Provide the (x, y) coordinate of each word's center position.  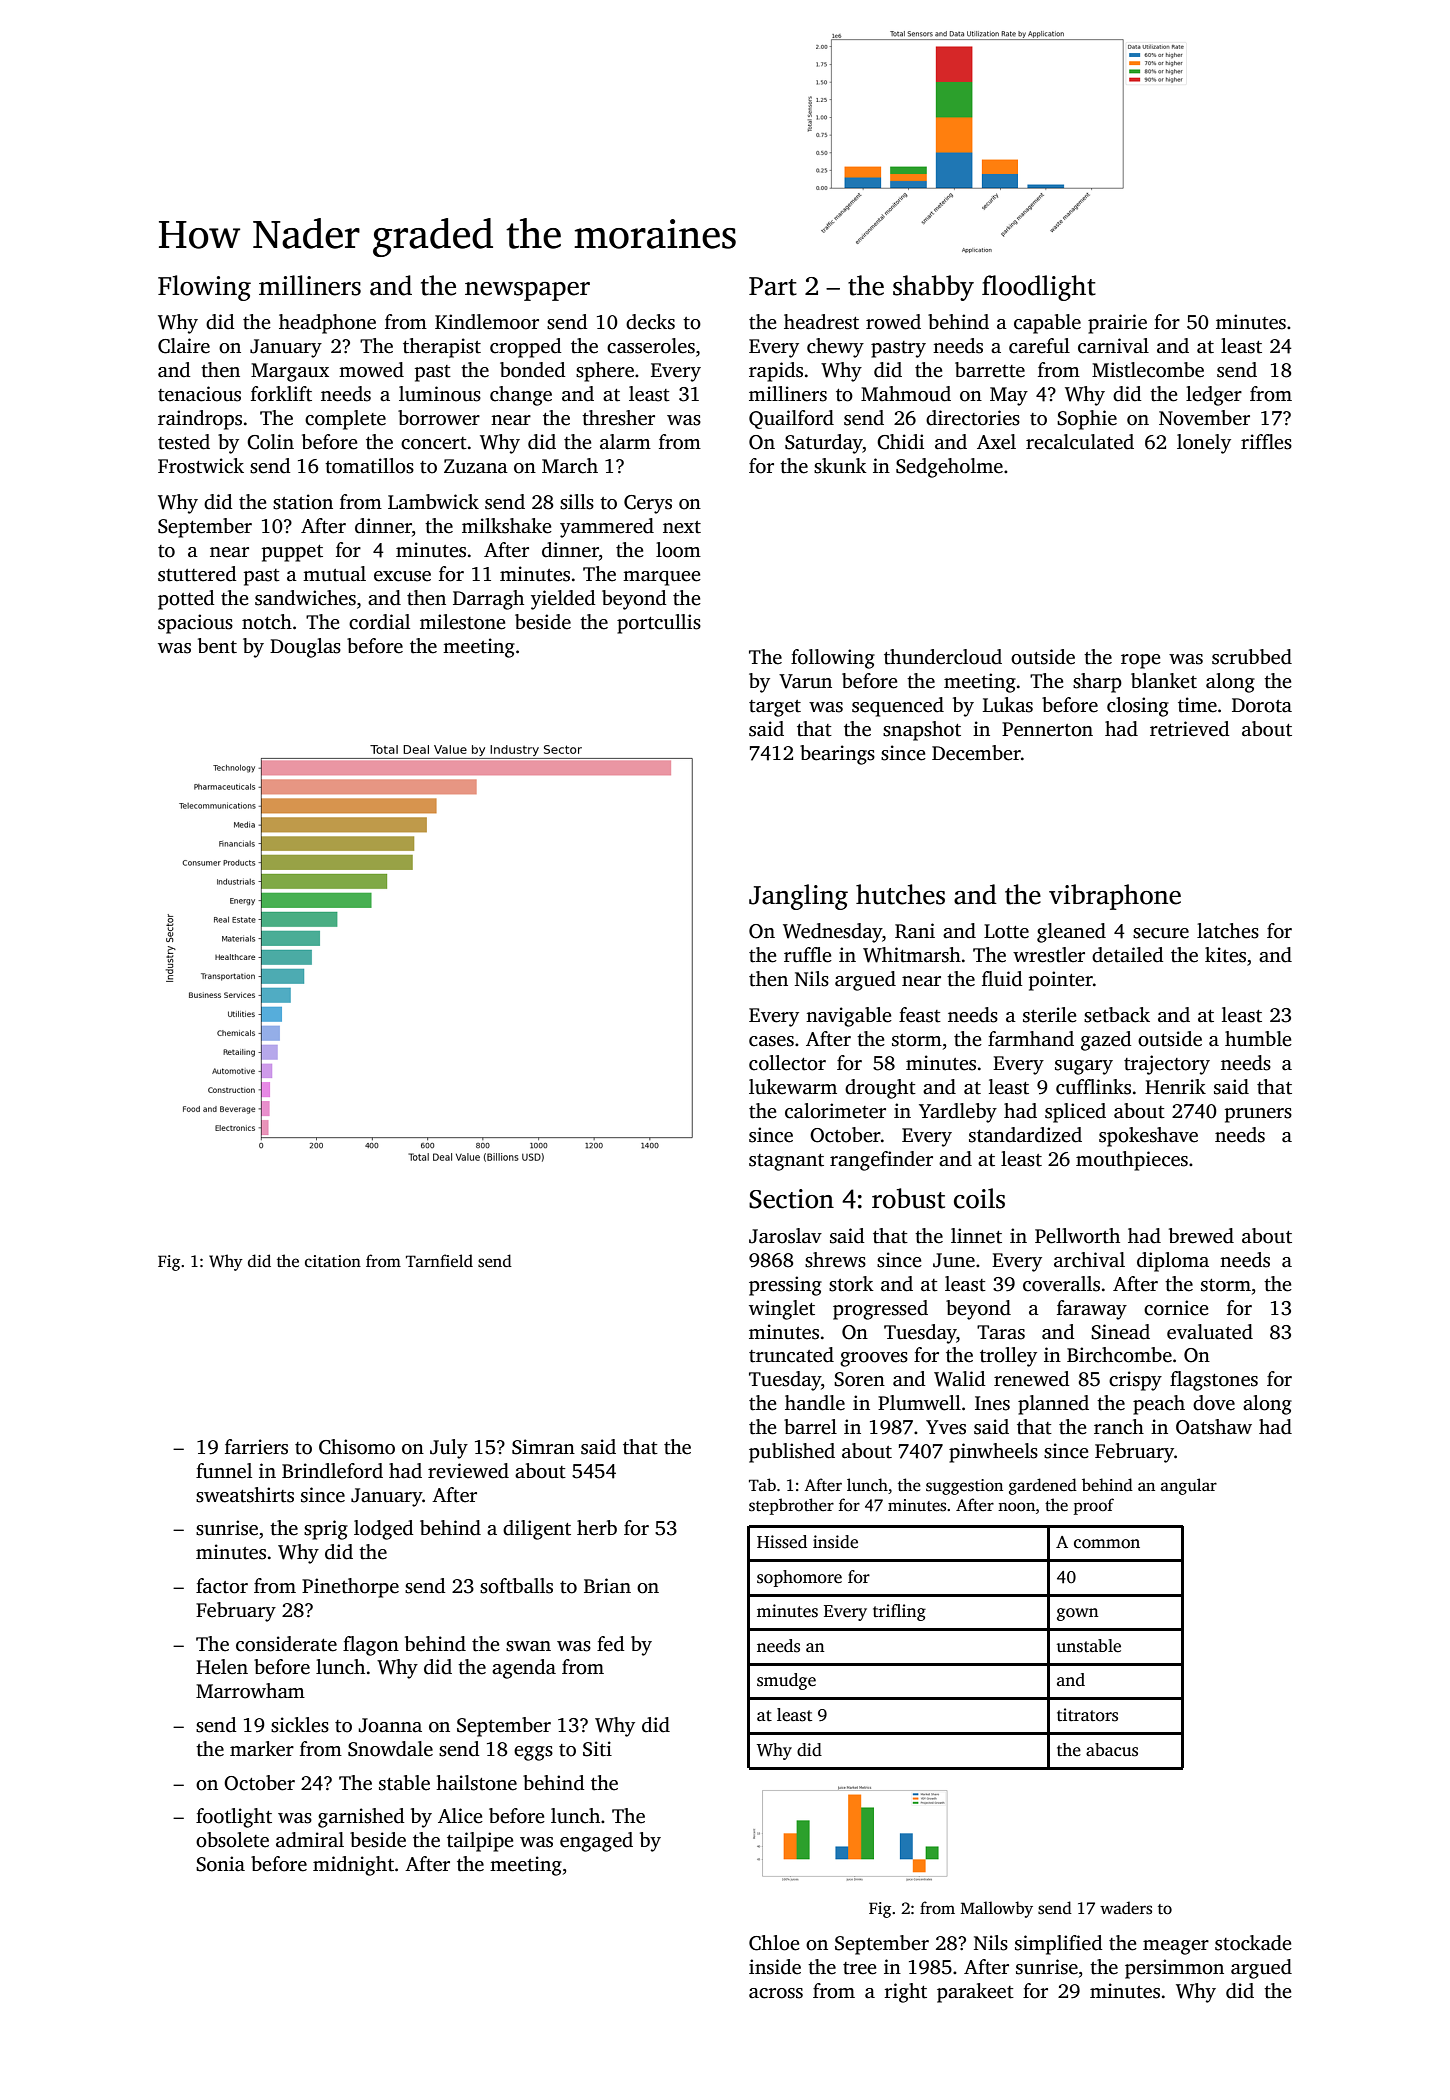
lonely (1204, 444)
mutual (334, 574)
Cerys (648, 504)
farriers (256, 1447)
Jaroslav (785, 1236)
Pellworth (1077, 1236)
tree (860, 1968)
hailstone (476, 1783)
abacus (1112, 1750)
